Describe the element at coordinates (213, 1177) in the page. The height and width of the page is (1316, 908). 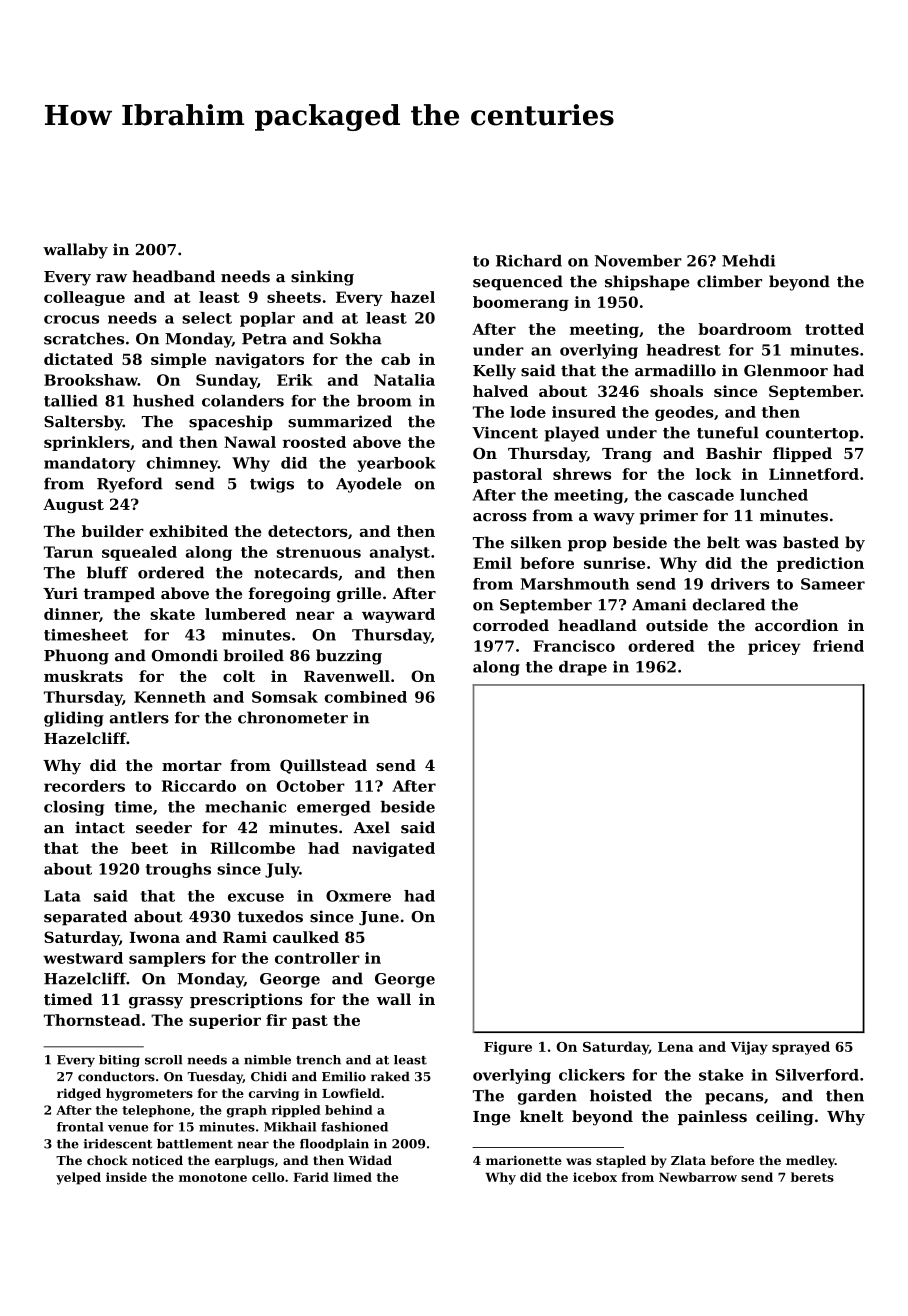
I see `monotone` at that location.
